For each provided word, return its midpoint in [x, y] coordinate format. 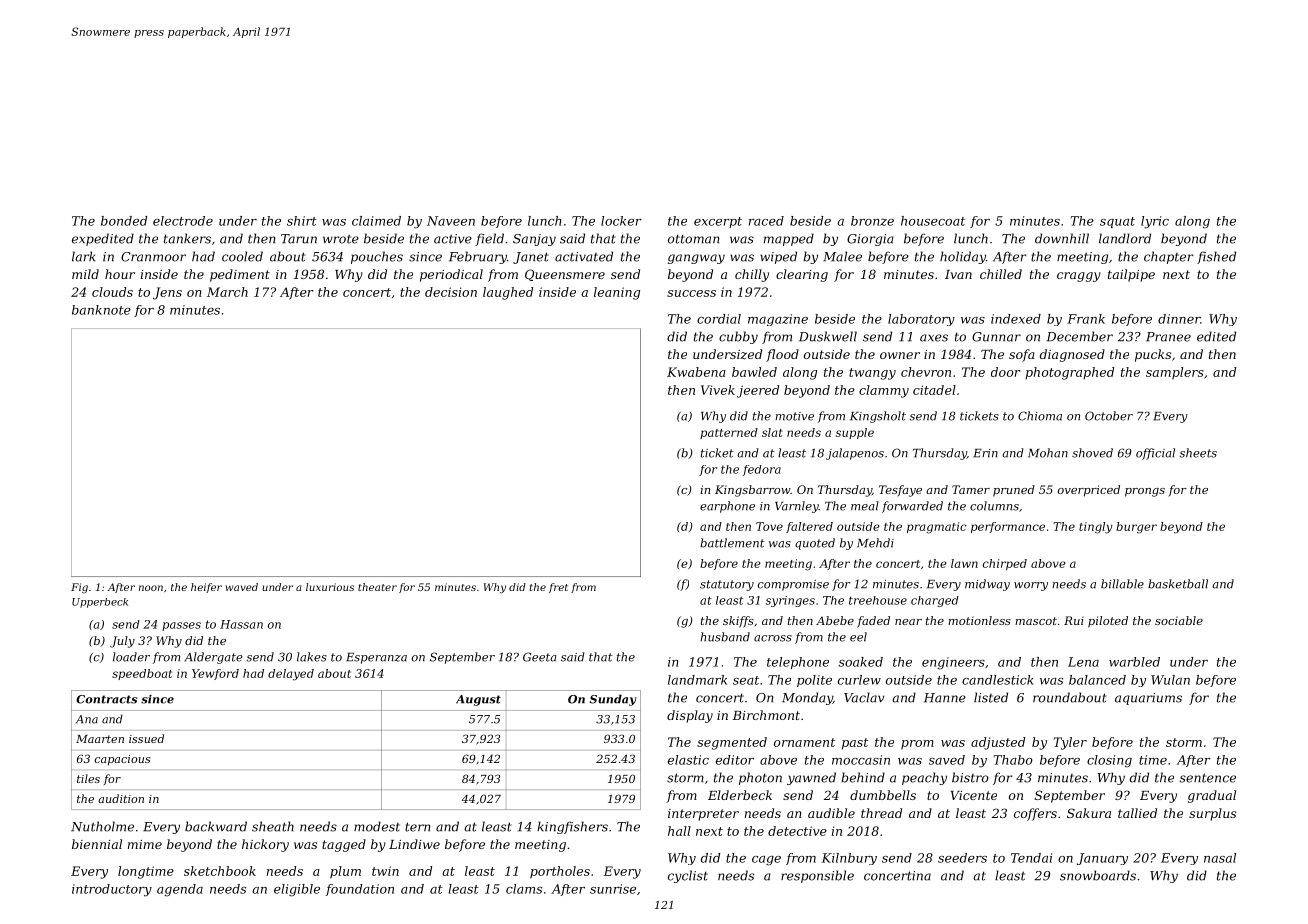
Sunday [612, 700]
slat [772, 432]
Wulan [1170, 680]
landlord [1125, 238]
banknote [101, 310]
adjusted [998, 743]
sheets [1198, 453]
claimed [376, 221]
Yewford [215, 674]
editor [735, 760]
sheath [273, 826]
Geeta [540, 657]
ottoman [693, 239]
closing [1109, 761]
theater [377, 587]
